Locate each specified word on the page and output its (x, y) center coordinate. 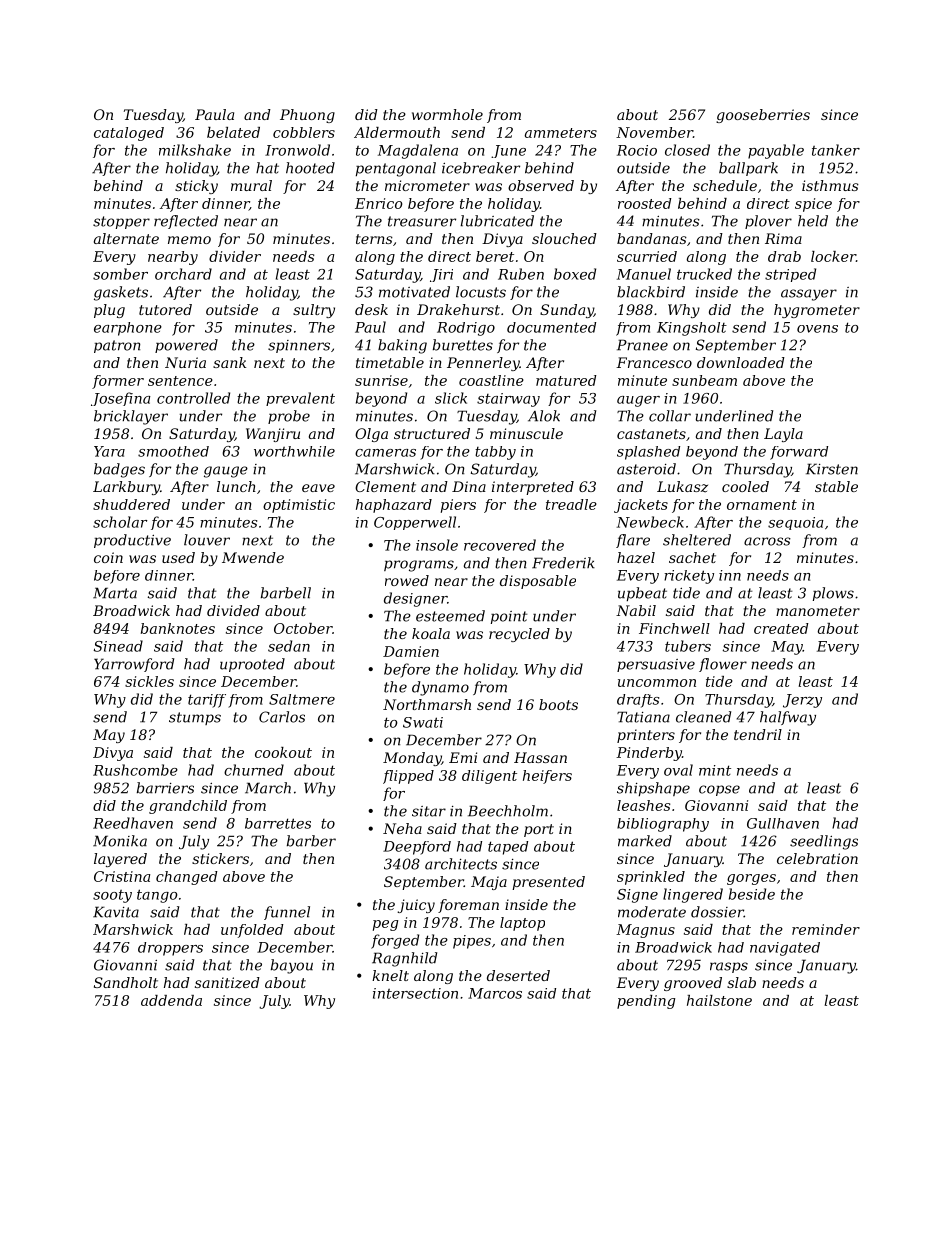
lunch (236, 486)
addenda (171, 1000)
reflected (186, 222)
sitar (429, 811)
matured (566, 380)
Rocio (637, 150)
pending (646, 1002)
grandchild (188, 807)
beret (495, 256)
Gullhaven (783, 823)
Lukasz (682, 487)
